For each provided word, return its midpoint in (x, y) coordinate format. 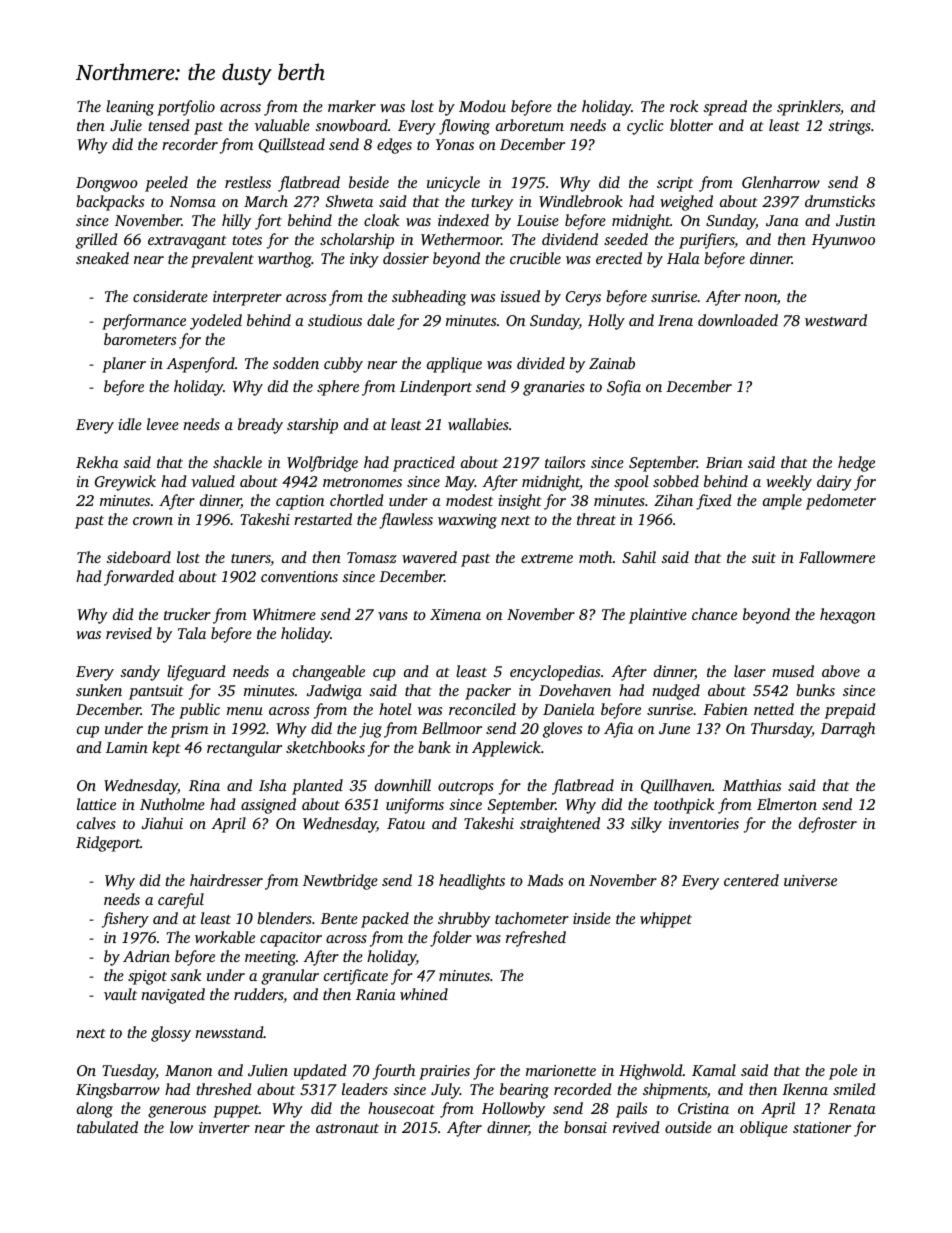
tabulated (107, 1127)
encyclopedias (555, 673)
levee (163, 424)
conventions (299, 576)
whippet (666, 920)
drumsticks (840, 201)
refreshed (536, 939)
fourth (394, 1072)
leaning (130, 108)
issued (520, 296)
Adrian (146, 956)
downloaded (738, 320)
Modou (482, 106)
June (674, 728)
